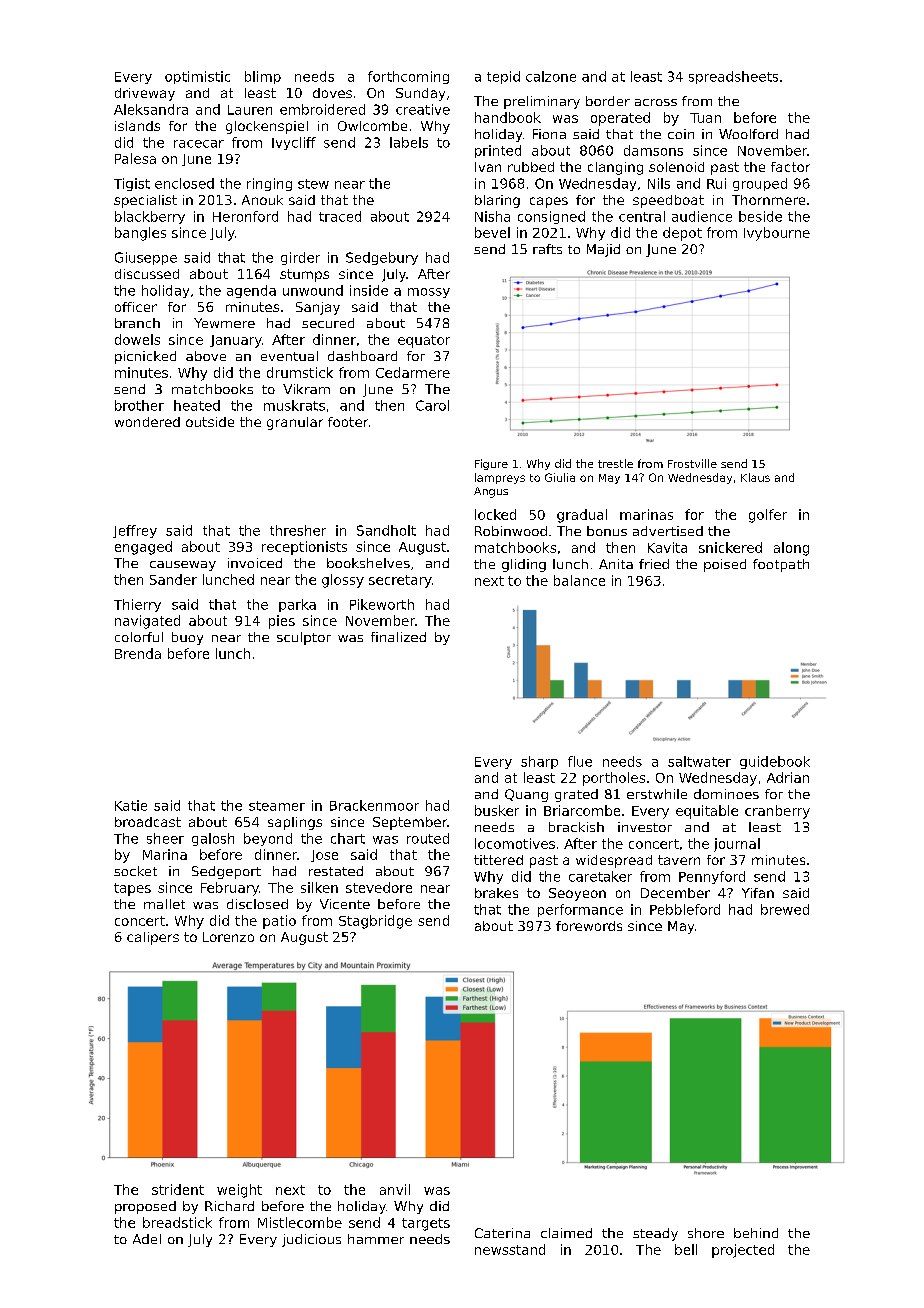  What do you see at coordinates (645, 827) in the screenshot?
I see `investor` at bounding box center [645, 827].
